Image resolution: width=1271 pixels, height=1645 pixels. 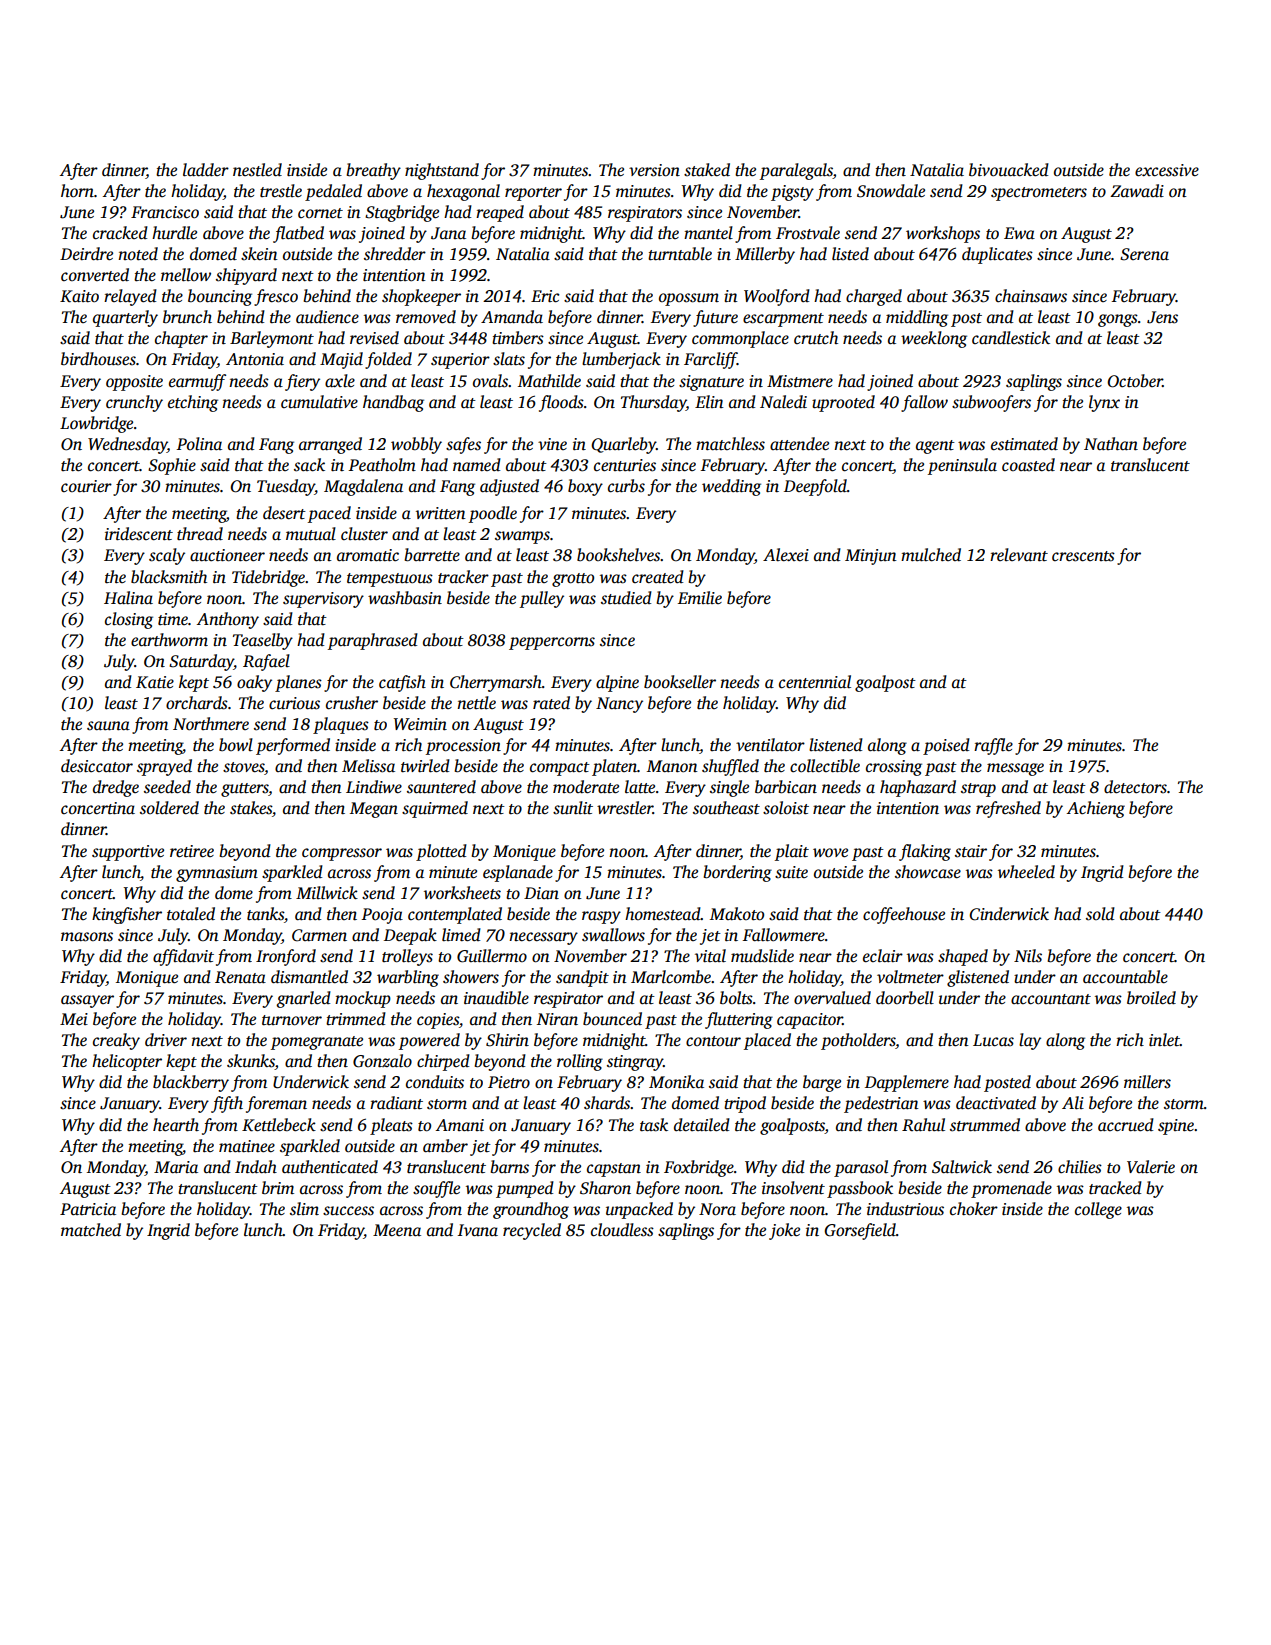 What do you see at coordinates (134, 383) in the screenshot?
I see `opposite` at bounding box center [134, 383].
